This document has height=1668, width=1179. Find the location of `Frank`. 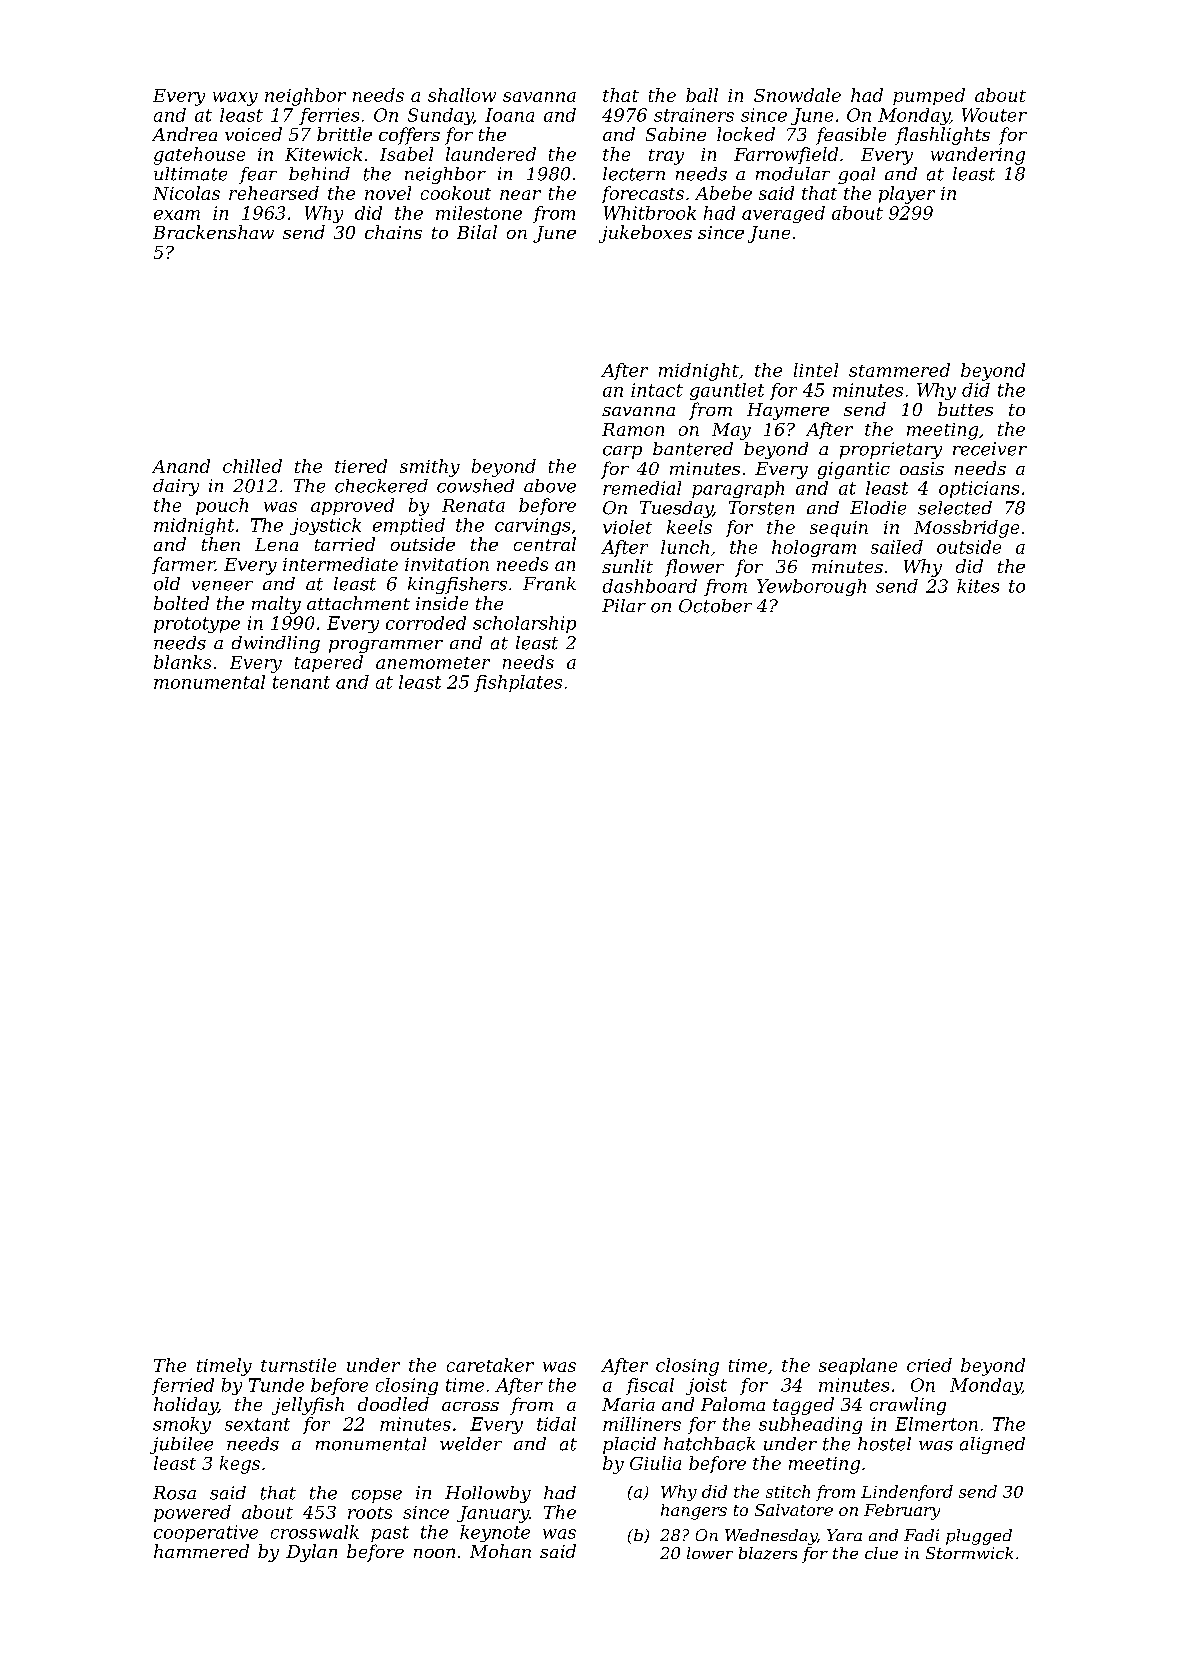

Frank is located at coordinates (549, 584).
